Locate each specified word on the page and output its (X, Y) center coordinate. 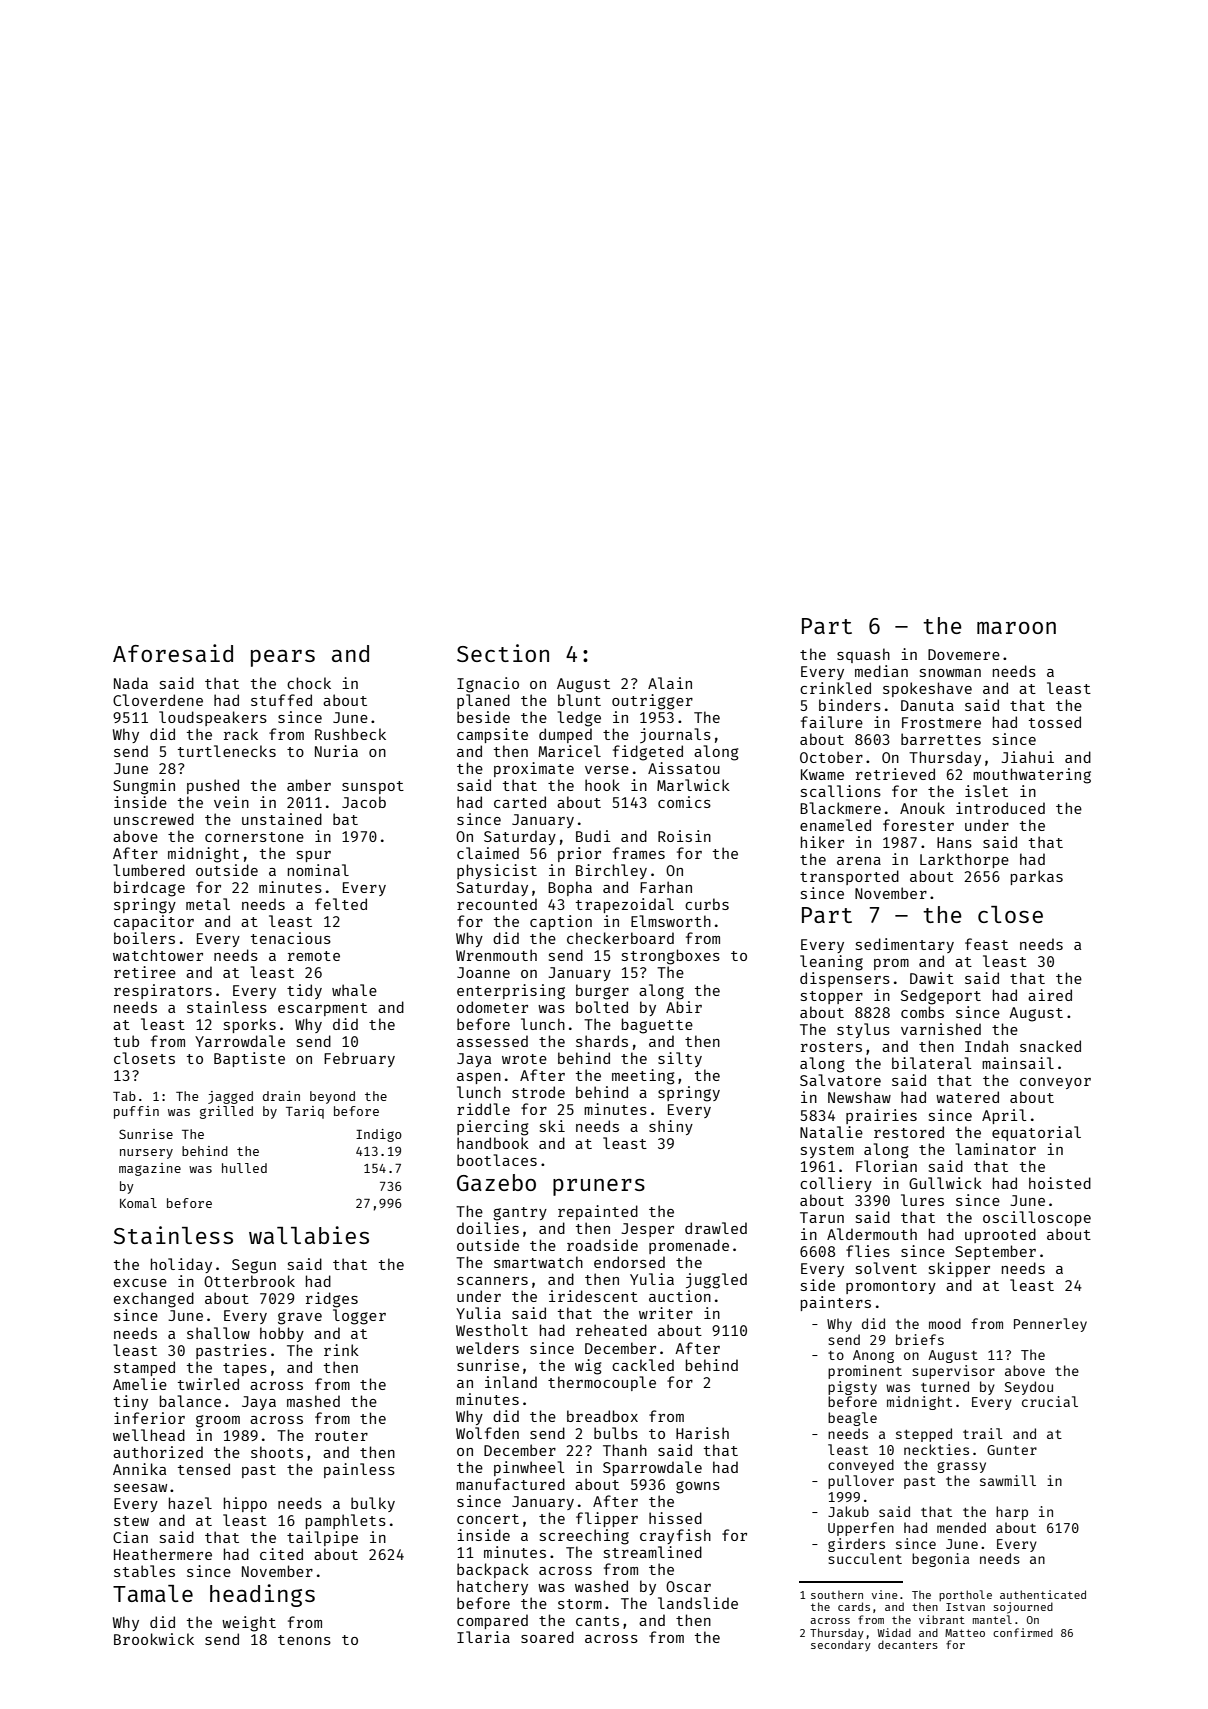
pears (283, 658)
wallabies (309, 1235)
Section (503, 653)
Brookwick (154, 1639)
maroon (1016, 628)
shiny (671, 1127)
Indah (986, 1046)
